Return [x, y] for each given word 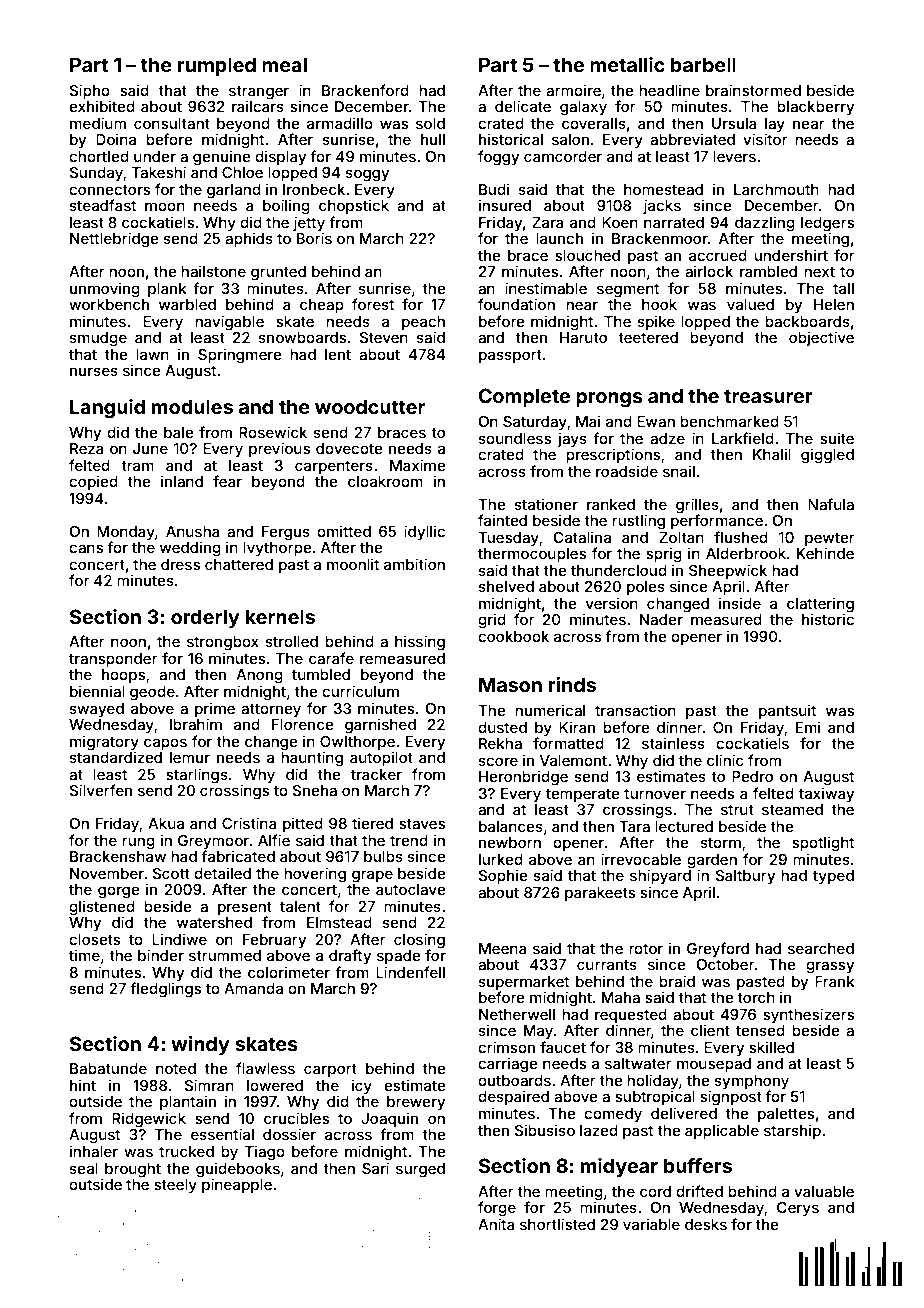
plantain [188, 1102]
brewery [416, 1103]
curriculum [360, 691]
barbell [703, 64]
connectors [109, 190]
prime [215, 709]
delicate [523, 106]
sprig [664, 555]
